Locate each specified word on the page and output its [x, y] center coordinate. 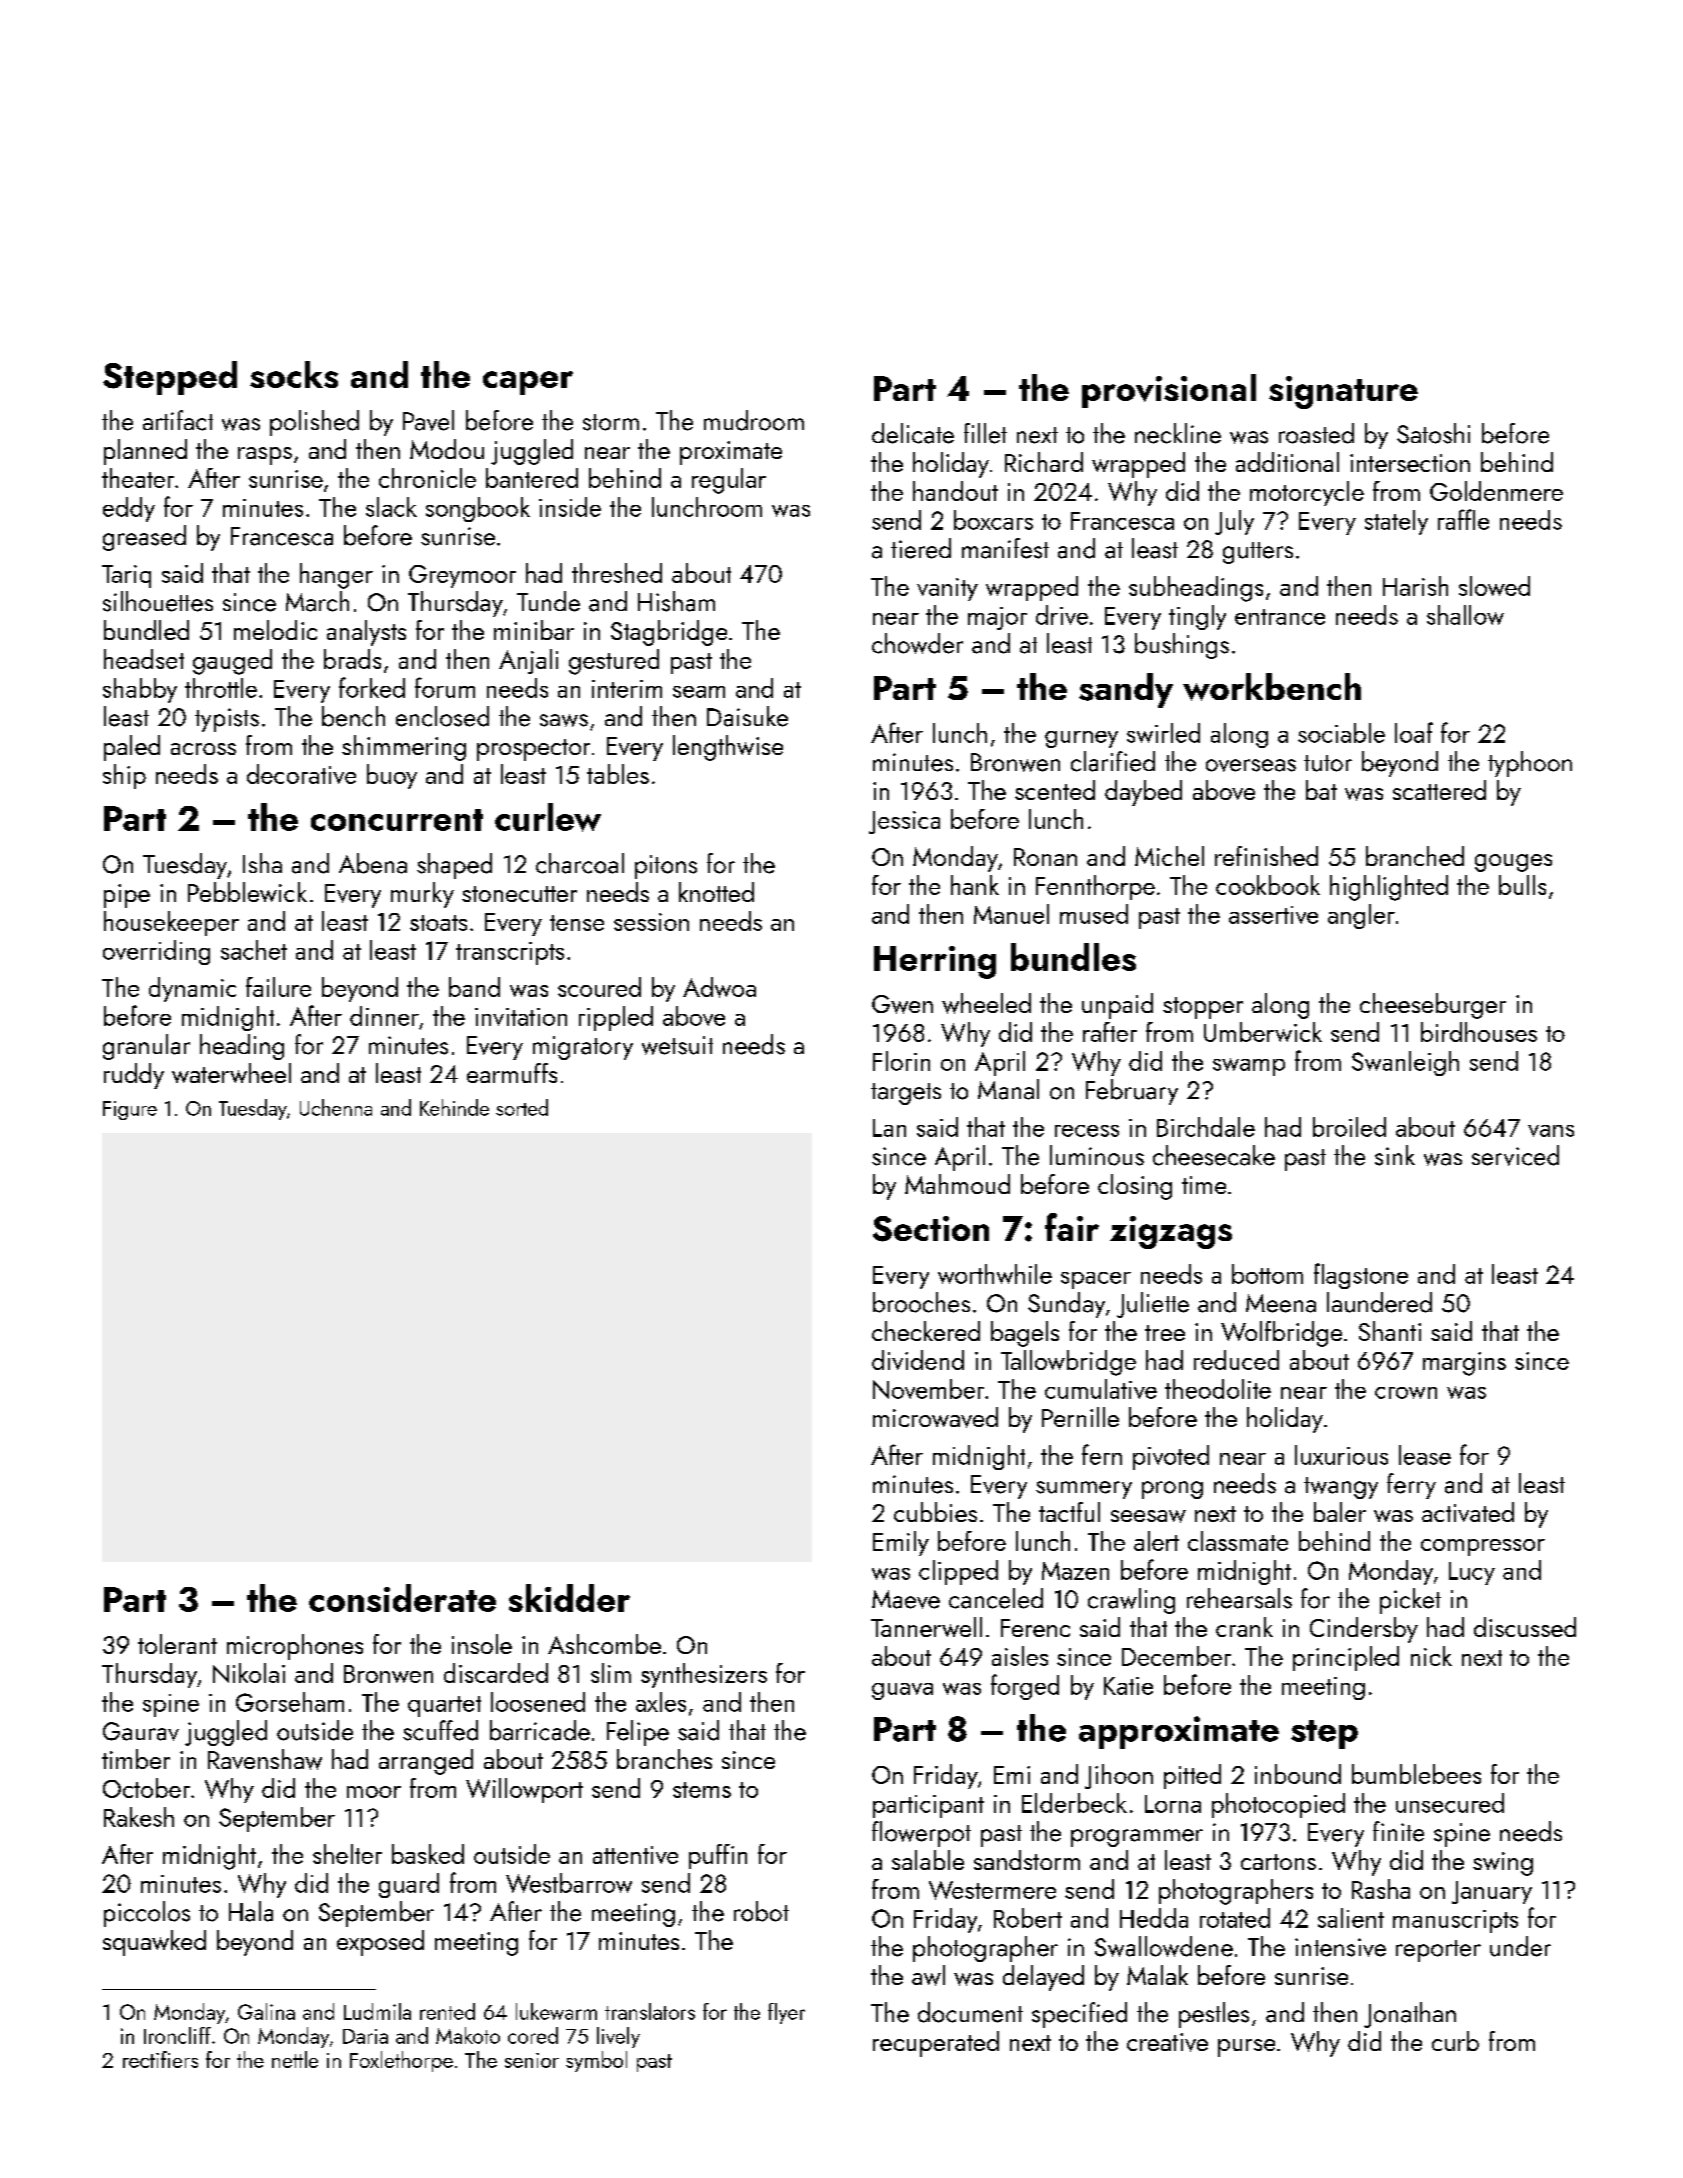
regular [729, 481]
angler [1361, 916]
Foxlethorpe [401, 2061]
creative [1167, 2042]
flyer [786, 2013]
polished [314, 423]
